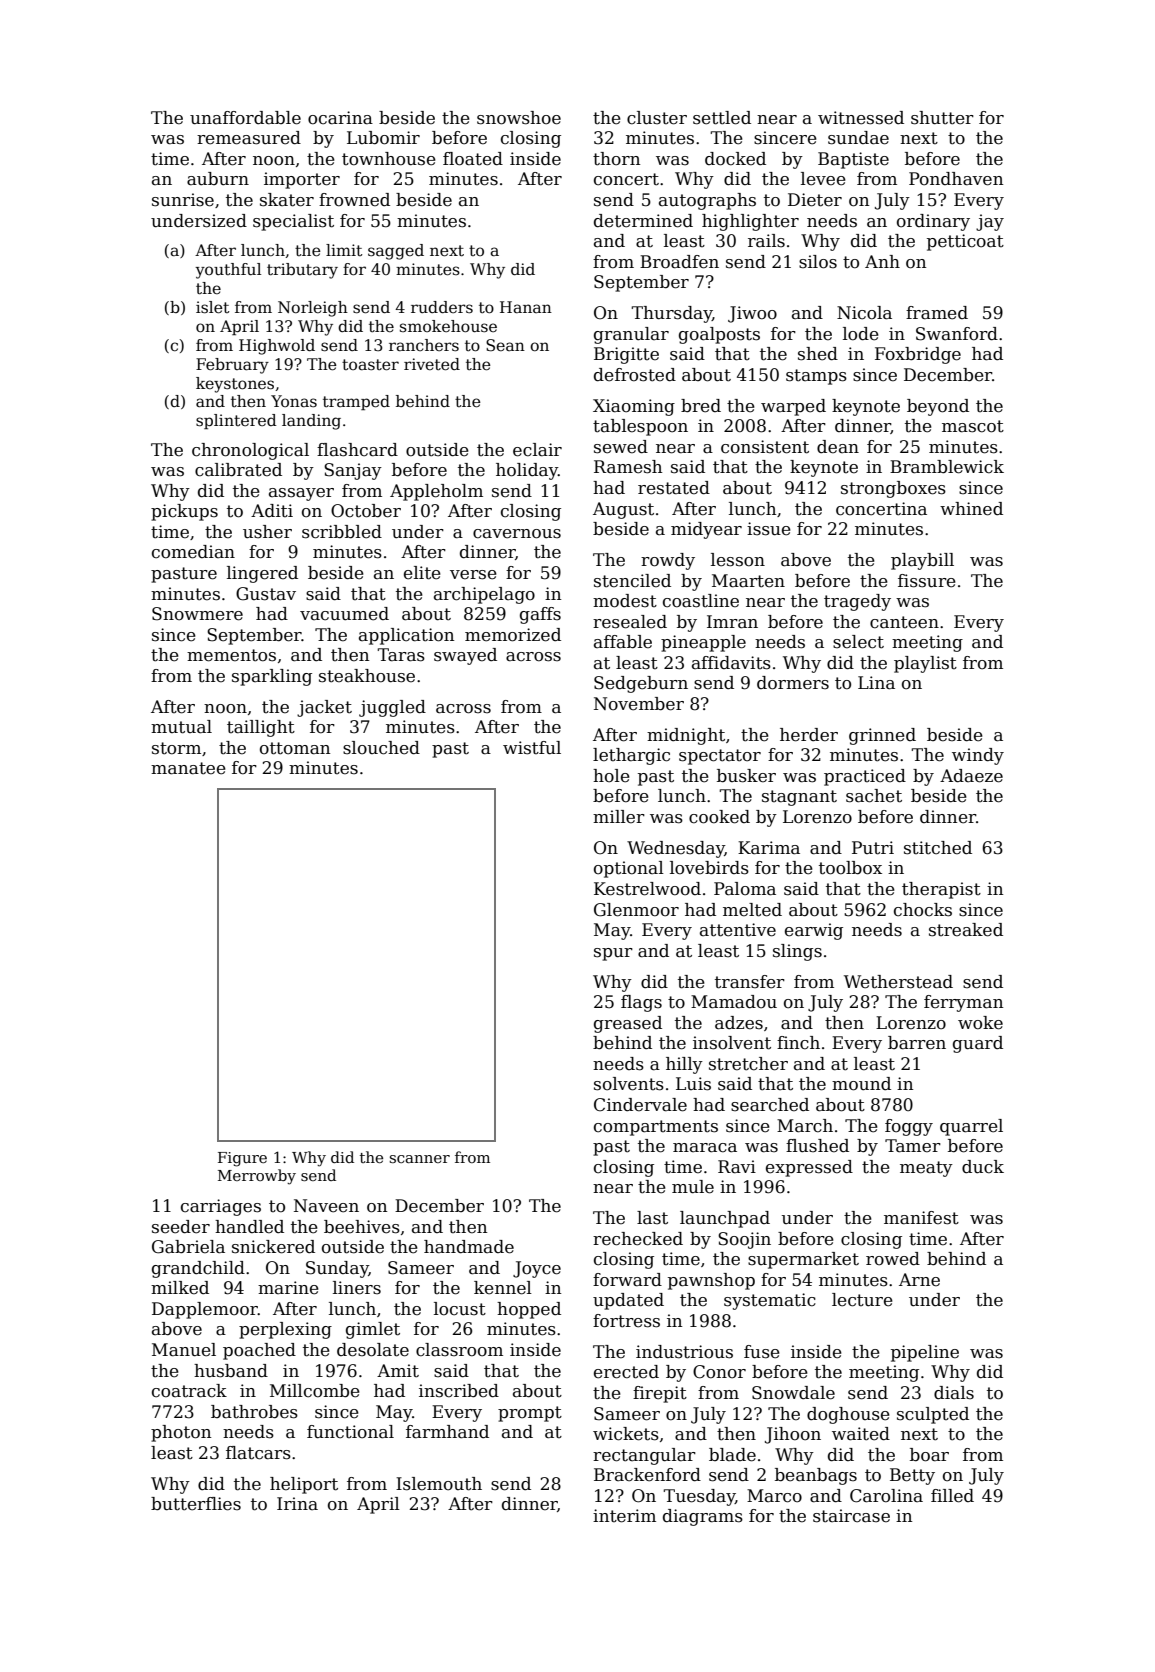 This screenshot has height=1672, width=1155. Describe the element at coordinates (628, 1024) in the screenshot. I see `greased` at that location.
